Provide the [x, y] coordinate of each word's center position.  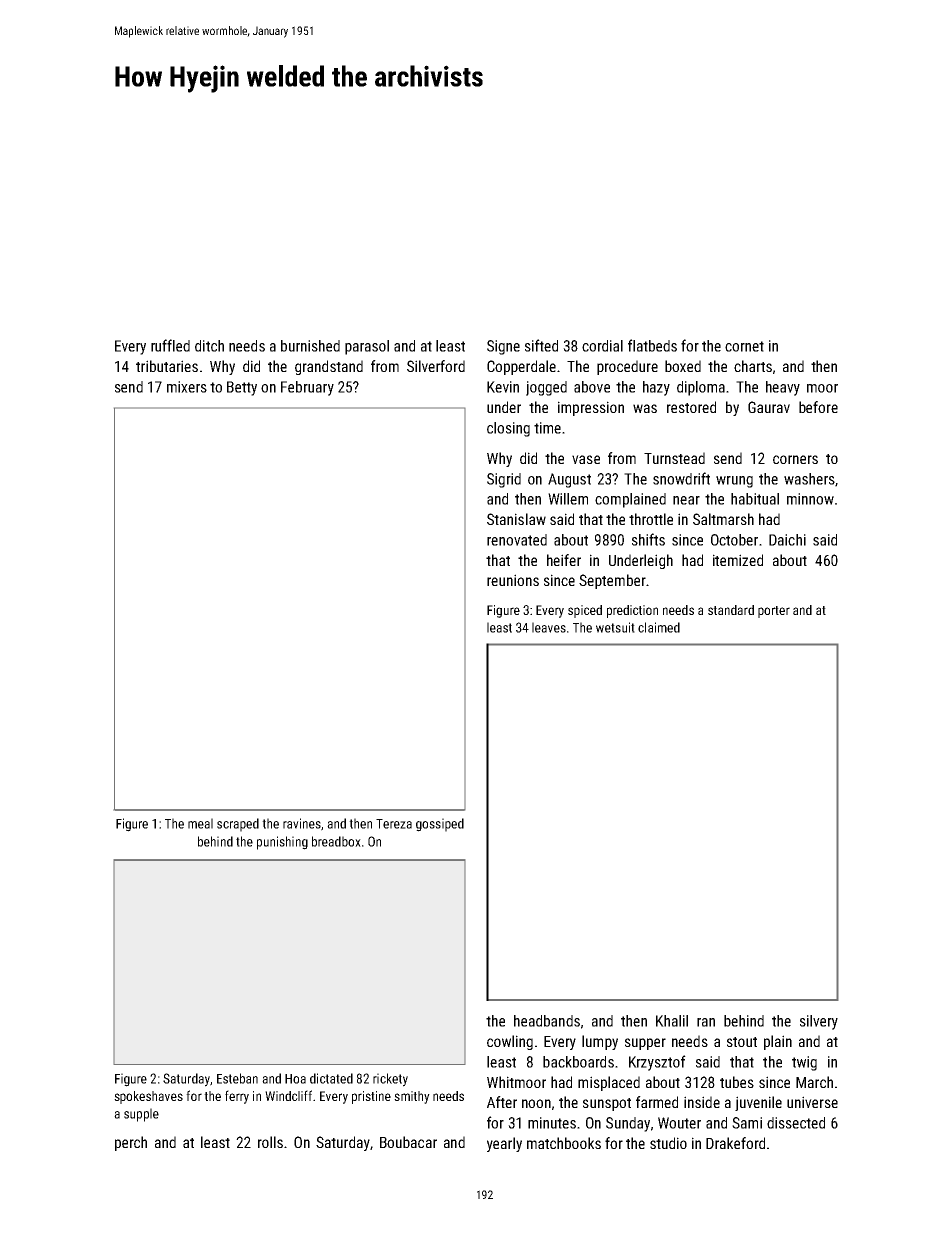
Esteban [237, 1078]
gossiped [440, 825]
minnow [810, 499]
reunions [513, 580]
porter [774, 612]
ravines [302, 823]
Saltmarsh [723, 519]
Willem [568, 499]
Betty [242, 388]
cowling [510, 1042]
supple [141, 1115]
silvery [819, 1022]
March [814, 1082]
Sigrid [504, 480]
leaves [549, 627]
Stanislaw [516, 519]
